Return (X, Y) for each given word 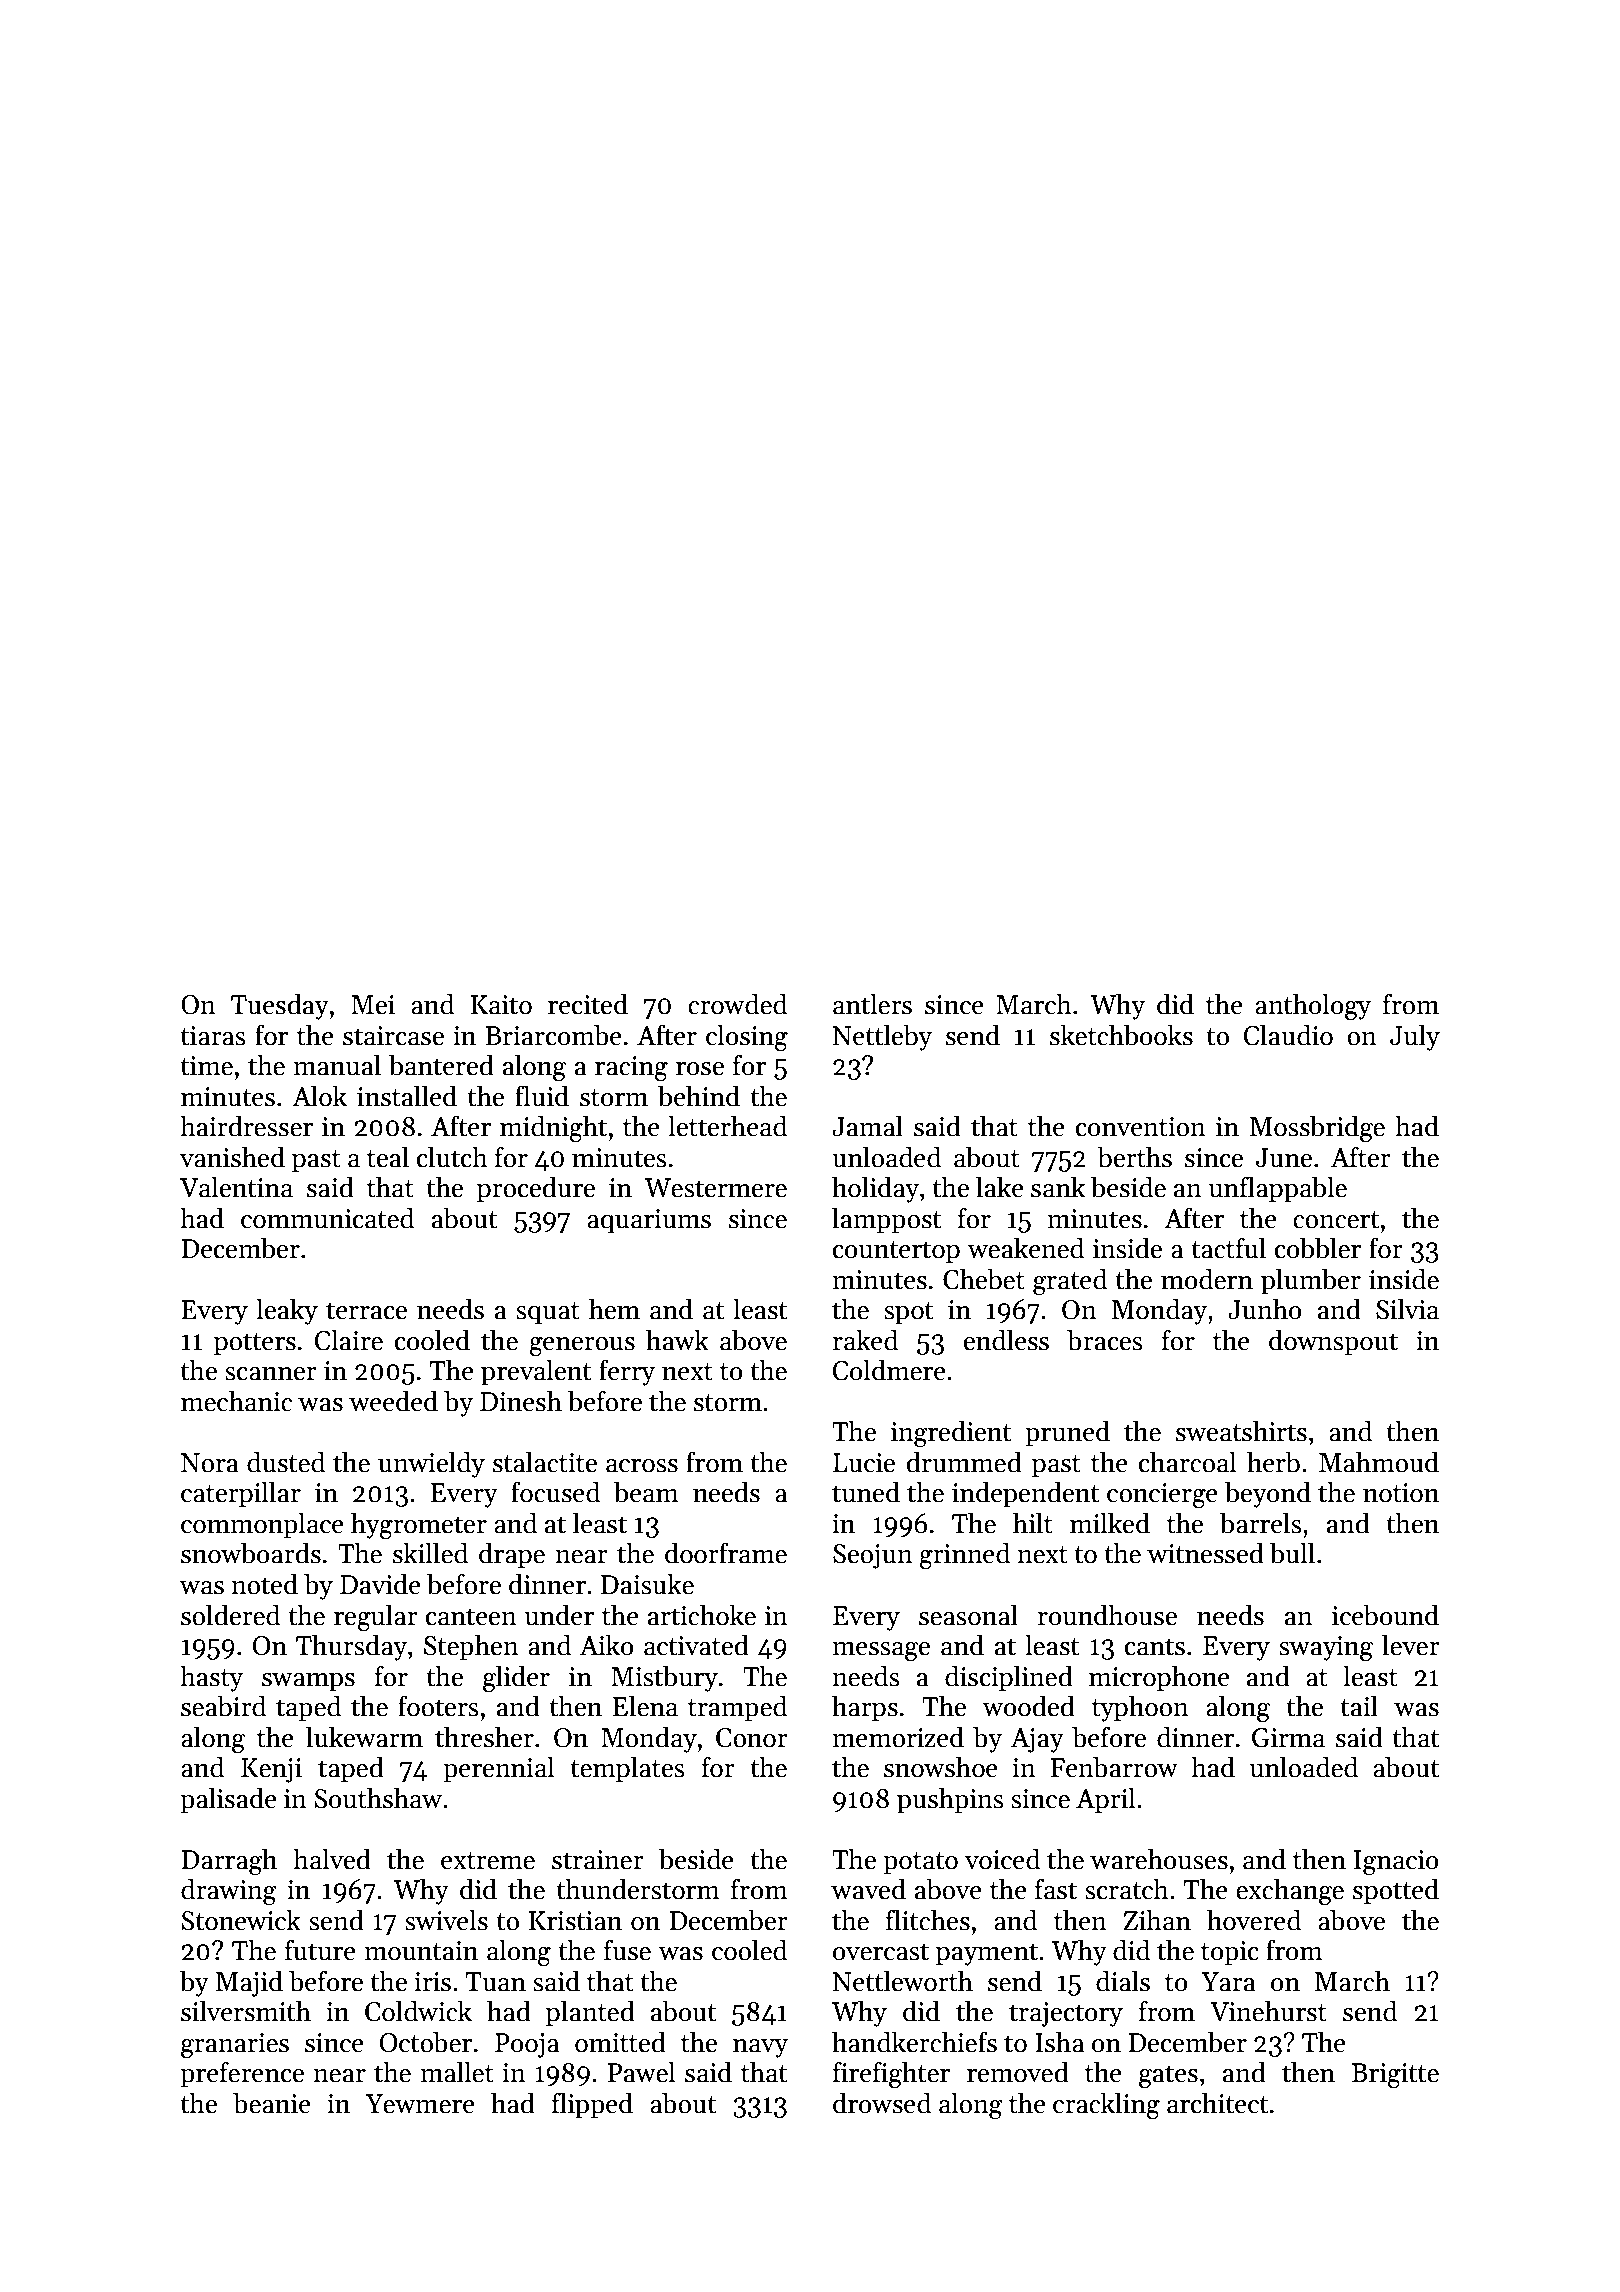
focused (555, 1492)
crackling (1106, 2105)
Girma (1288, 1738)
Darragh (229, 1861)
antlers (872, 1004)
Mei (373, 1005)
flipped (592, 2105)
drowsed (882, 2103)
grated (1070, 1281)
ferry (627, 1372)
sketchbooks (1121, 1035)
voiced (1002, 1859)
